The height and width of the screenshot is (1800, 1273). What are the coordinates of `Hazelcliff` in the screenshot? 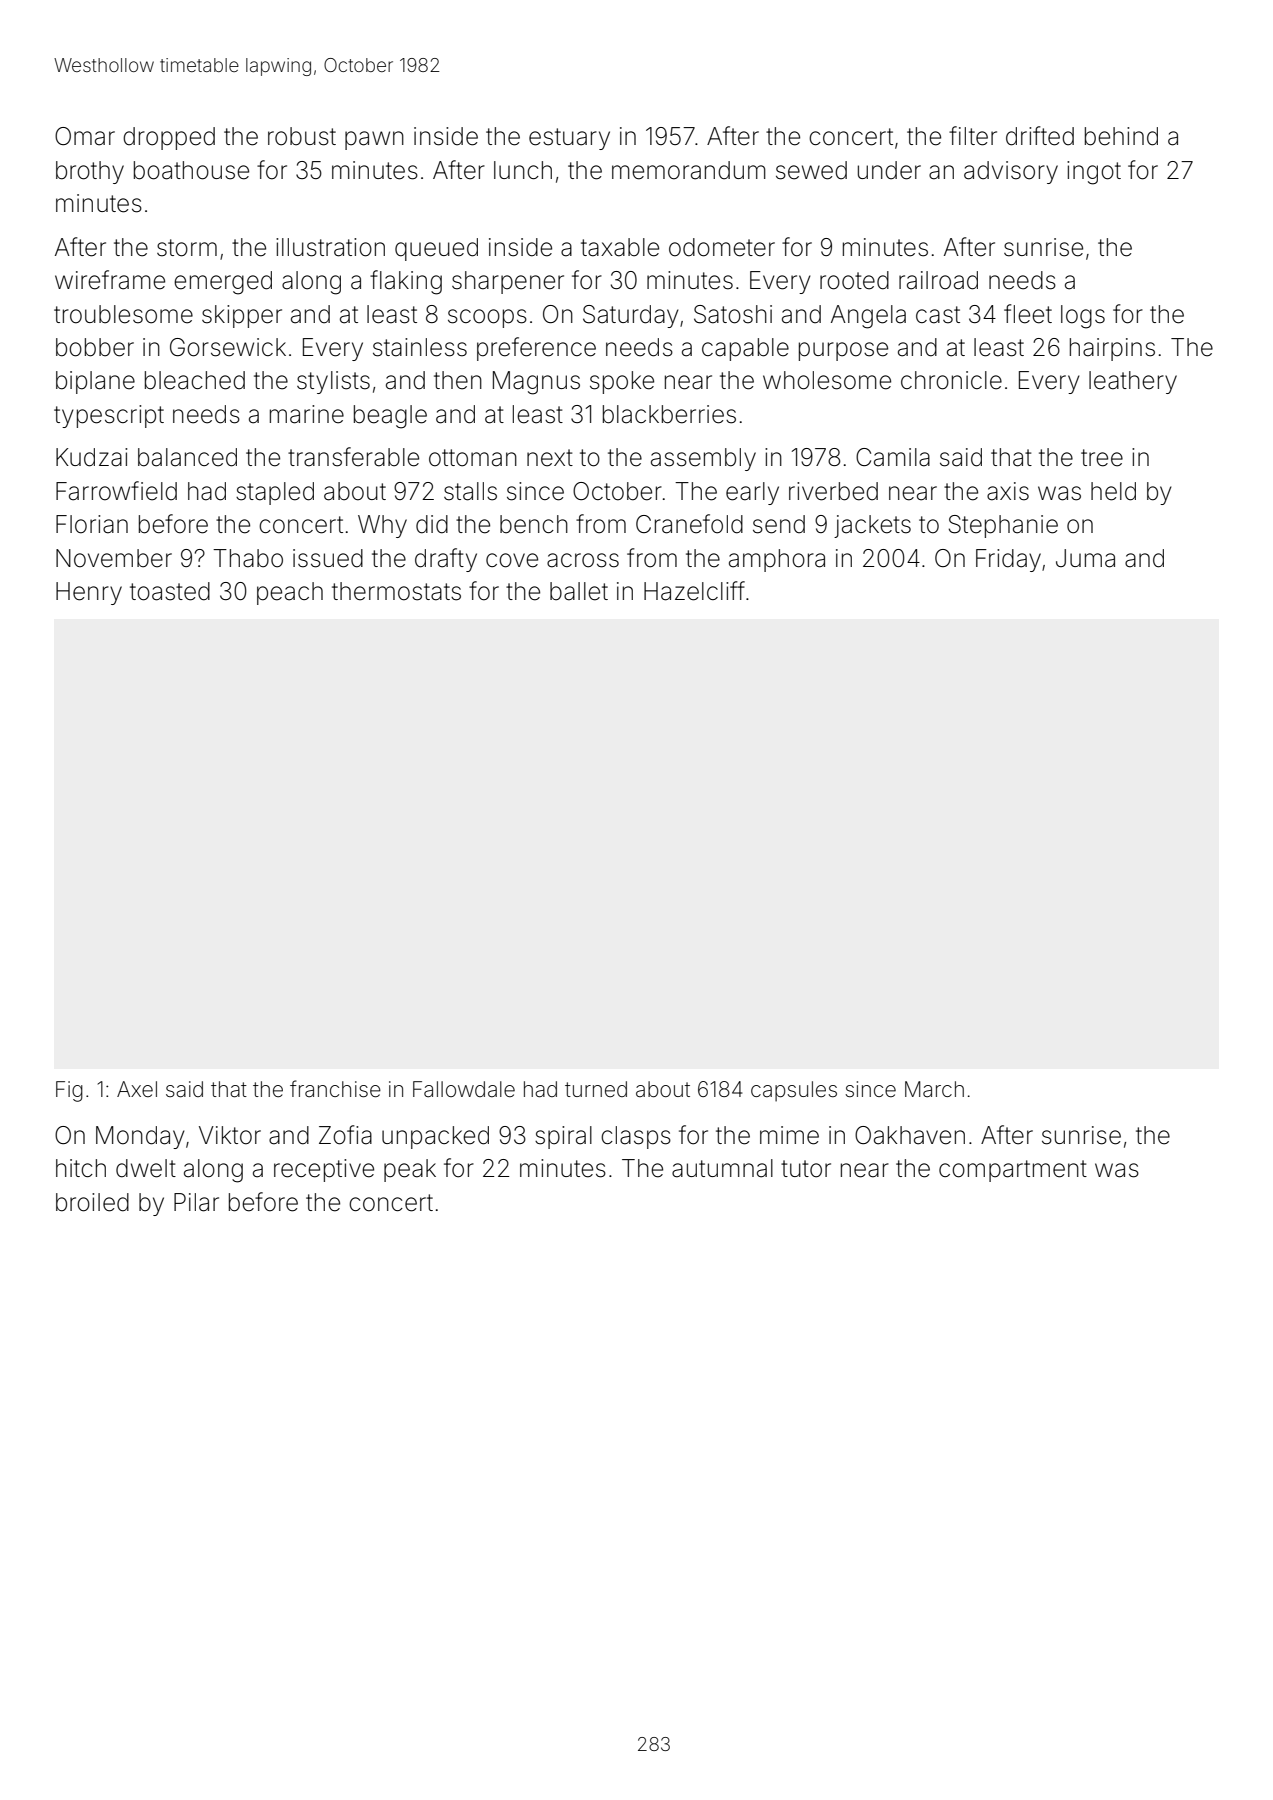 It's located at (694, 591).
